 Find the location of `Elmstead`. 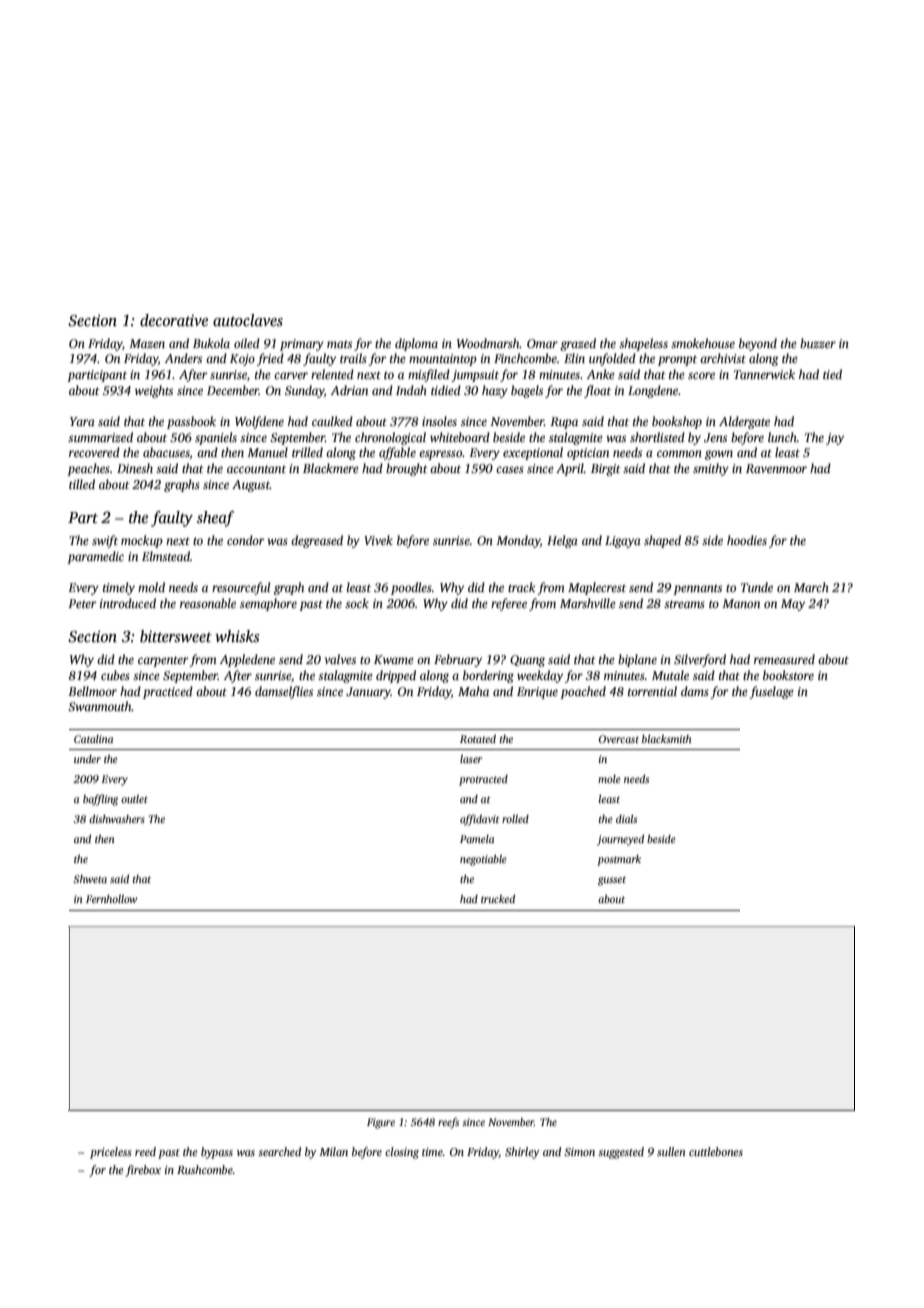

Elmstead is located at coordinates (166, 556).
